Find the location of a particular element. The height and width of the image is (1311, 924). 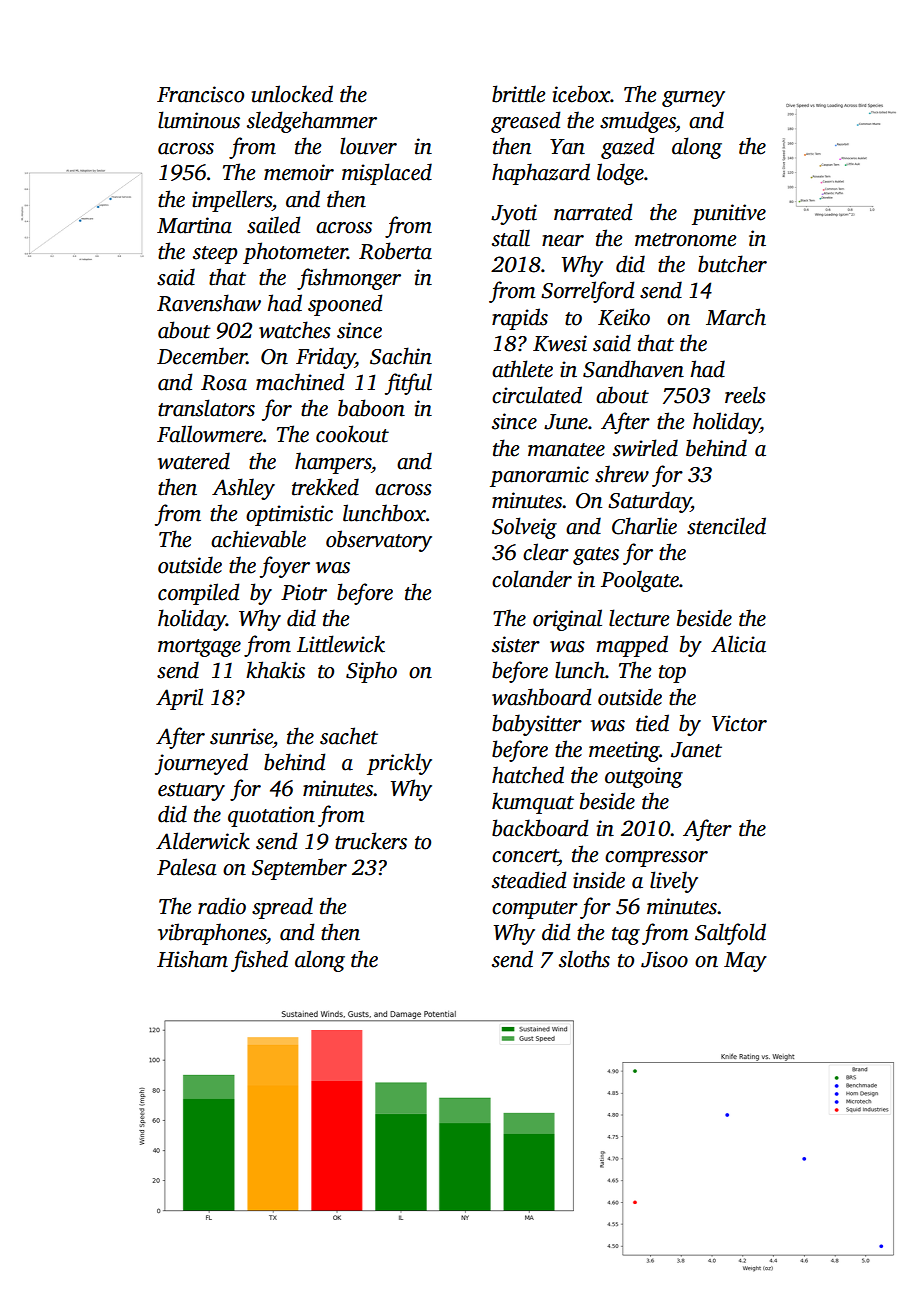

inside is located at coordinates (599, 880).
